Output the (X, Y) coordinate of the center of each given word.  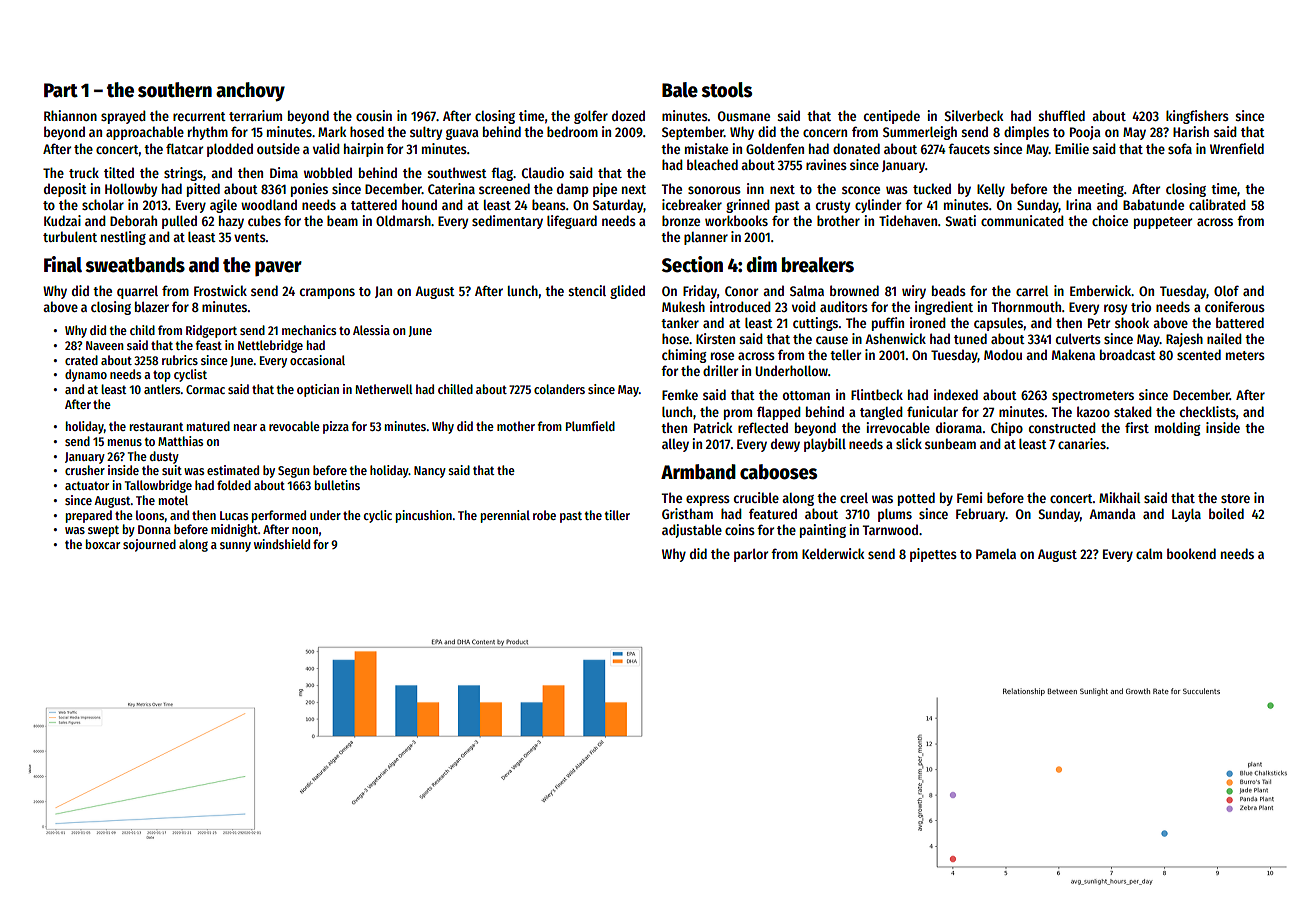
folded (234, 485)
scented (1199, 354)
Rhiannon (70, 115)
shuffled (1061, 115)
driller (720, 370)
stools (727, 90)
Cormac (205, 389)
